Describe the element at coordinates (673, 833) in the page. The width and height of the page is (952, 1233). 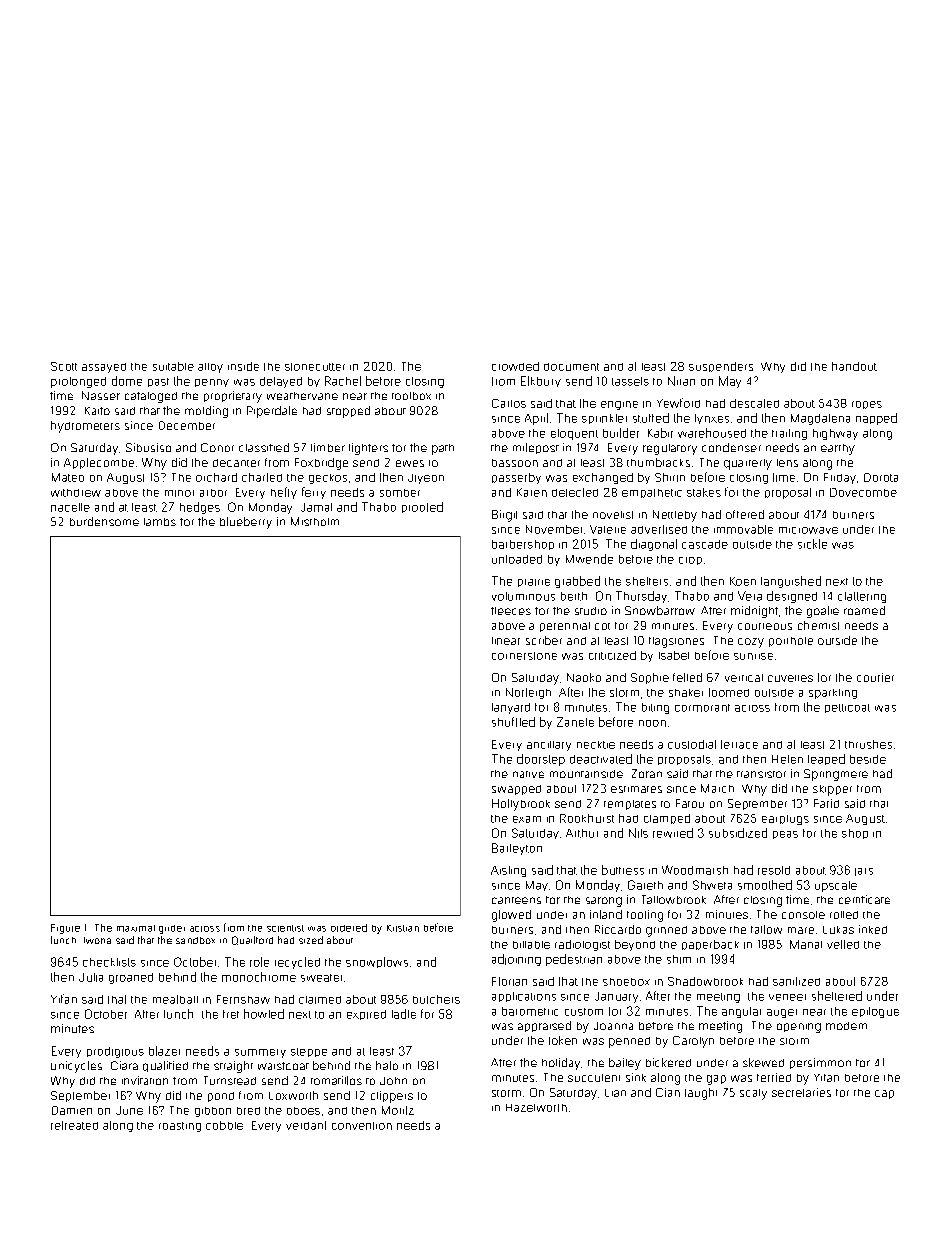
I see `rewired` at that location.
